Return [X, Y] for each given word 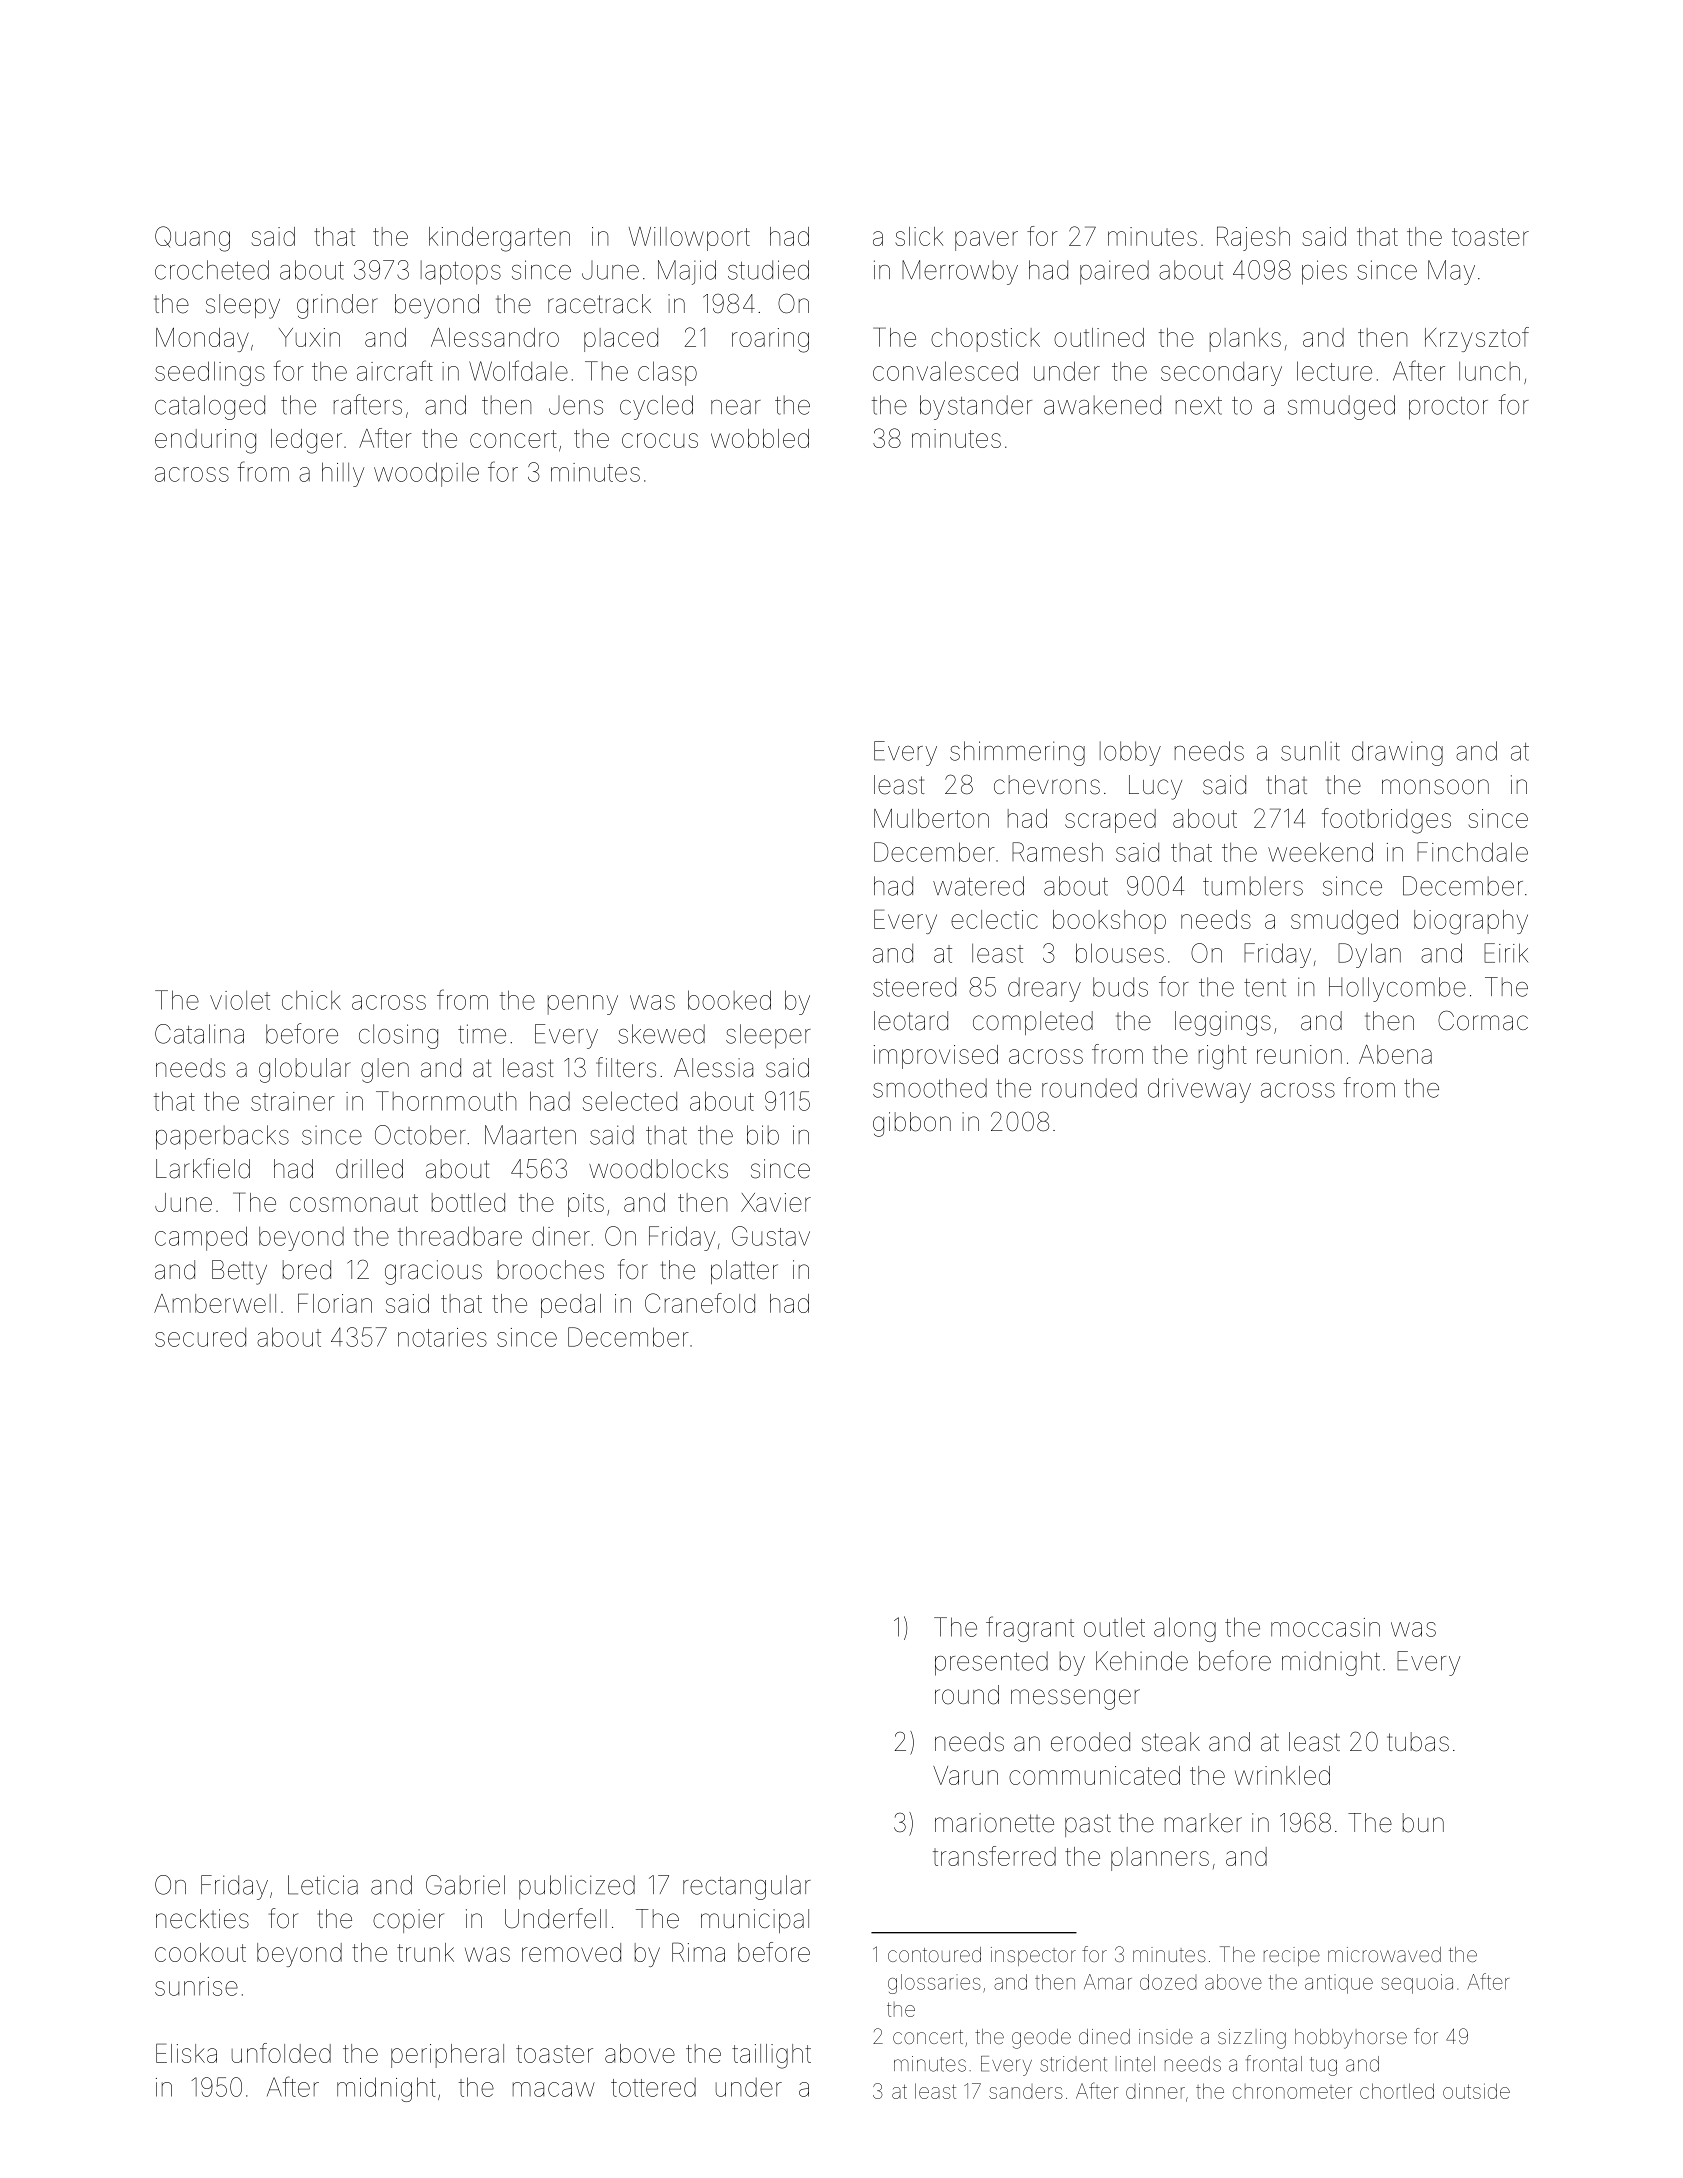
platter [744, 1272]
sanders [1026, 2091]
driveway [1199, 1090]
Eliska [186, 2053]
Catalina [199, 1034]
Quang [192, 239]
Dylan [1369, 955]
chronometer [1292, 2091]
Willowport [689, 239]
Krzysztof [1477, 339]
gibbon [912, 1124]
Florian [335, 1303]
